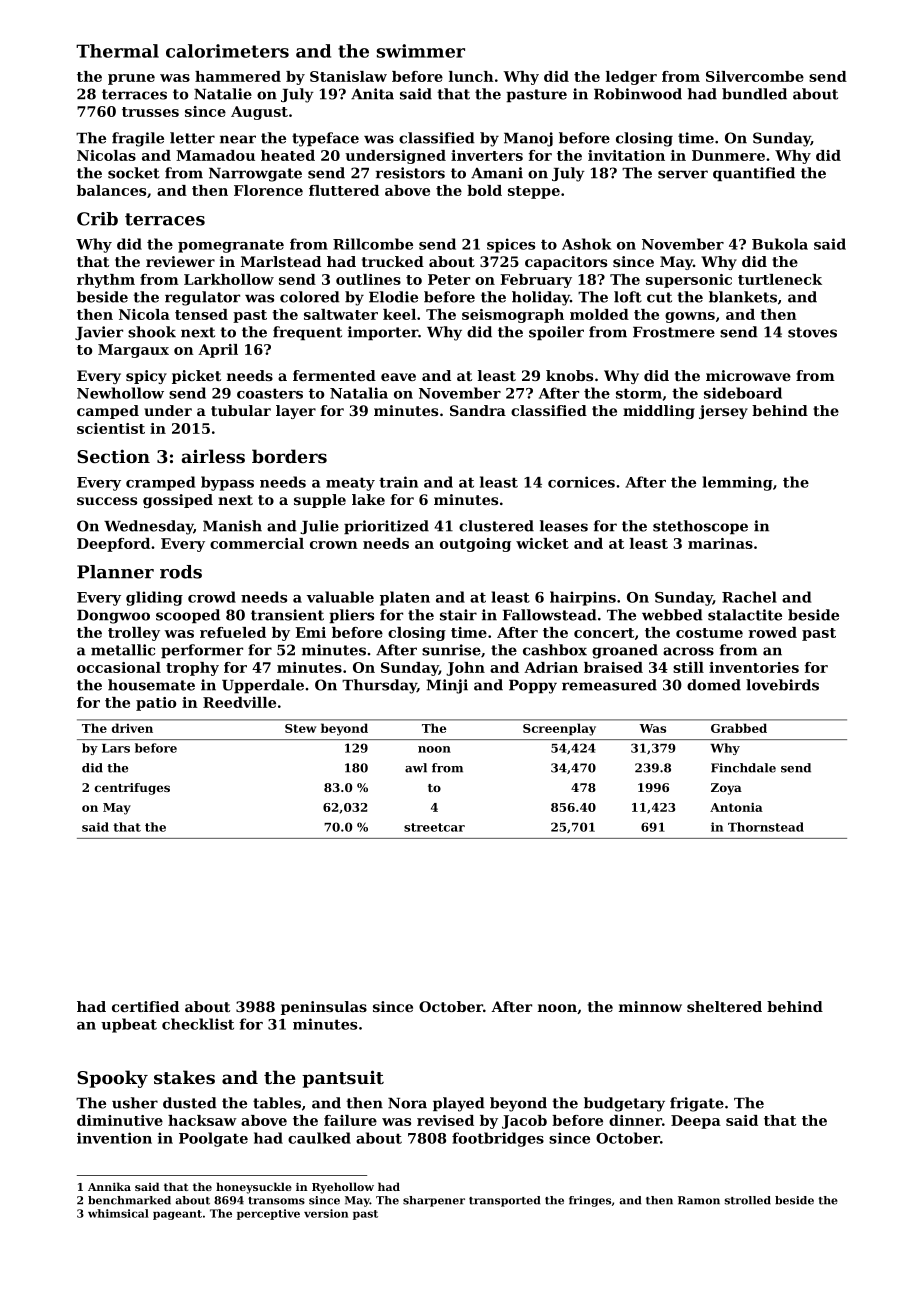  Describe the element at coordinates (496, 526) in the screenshot. I see `clustered` at that location.
